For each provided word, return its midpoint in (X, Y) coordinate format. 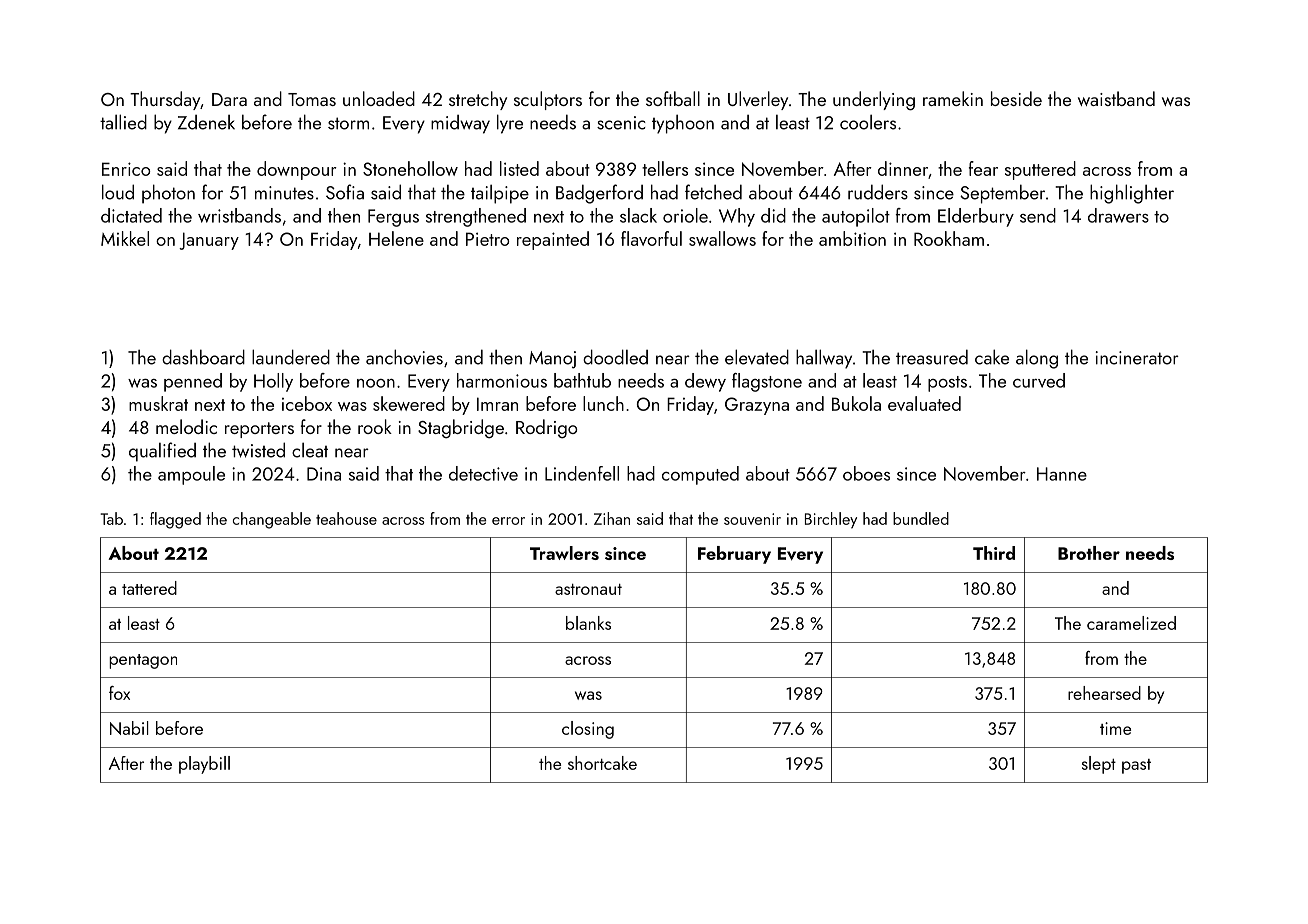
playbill (204, 765)
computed (700, 475)
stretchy (478, 100)
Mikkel (125, 238)
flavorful (651, 238)
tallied (123, 122)
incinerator (1137, 358)
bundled (921, 518)
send (1038, 215)
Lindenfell (582, 473)
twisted (258, 450)
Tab (112, 518)
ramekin (953, 98)
